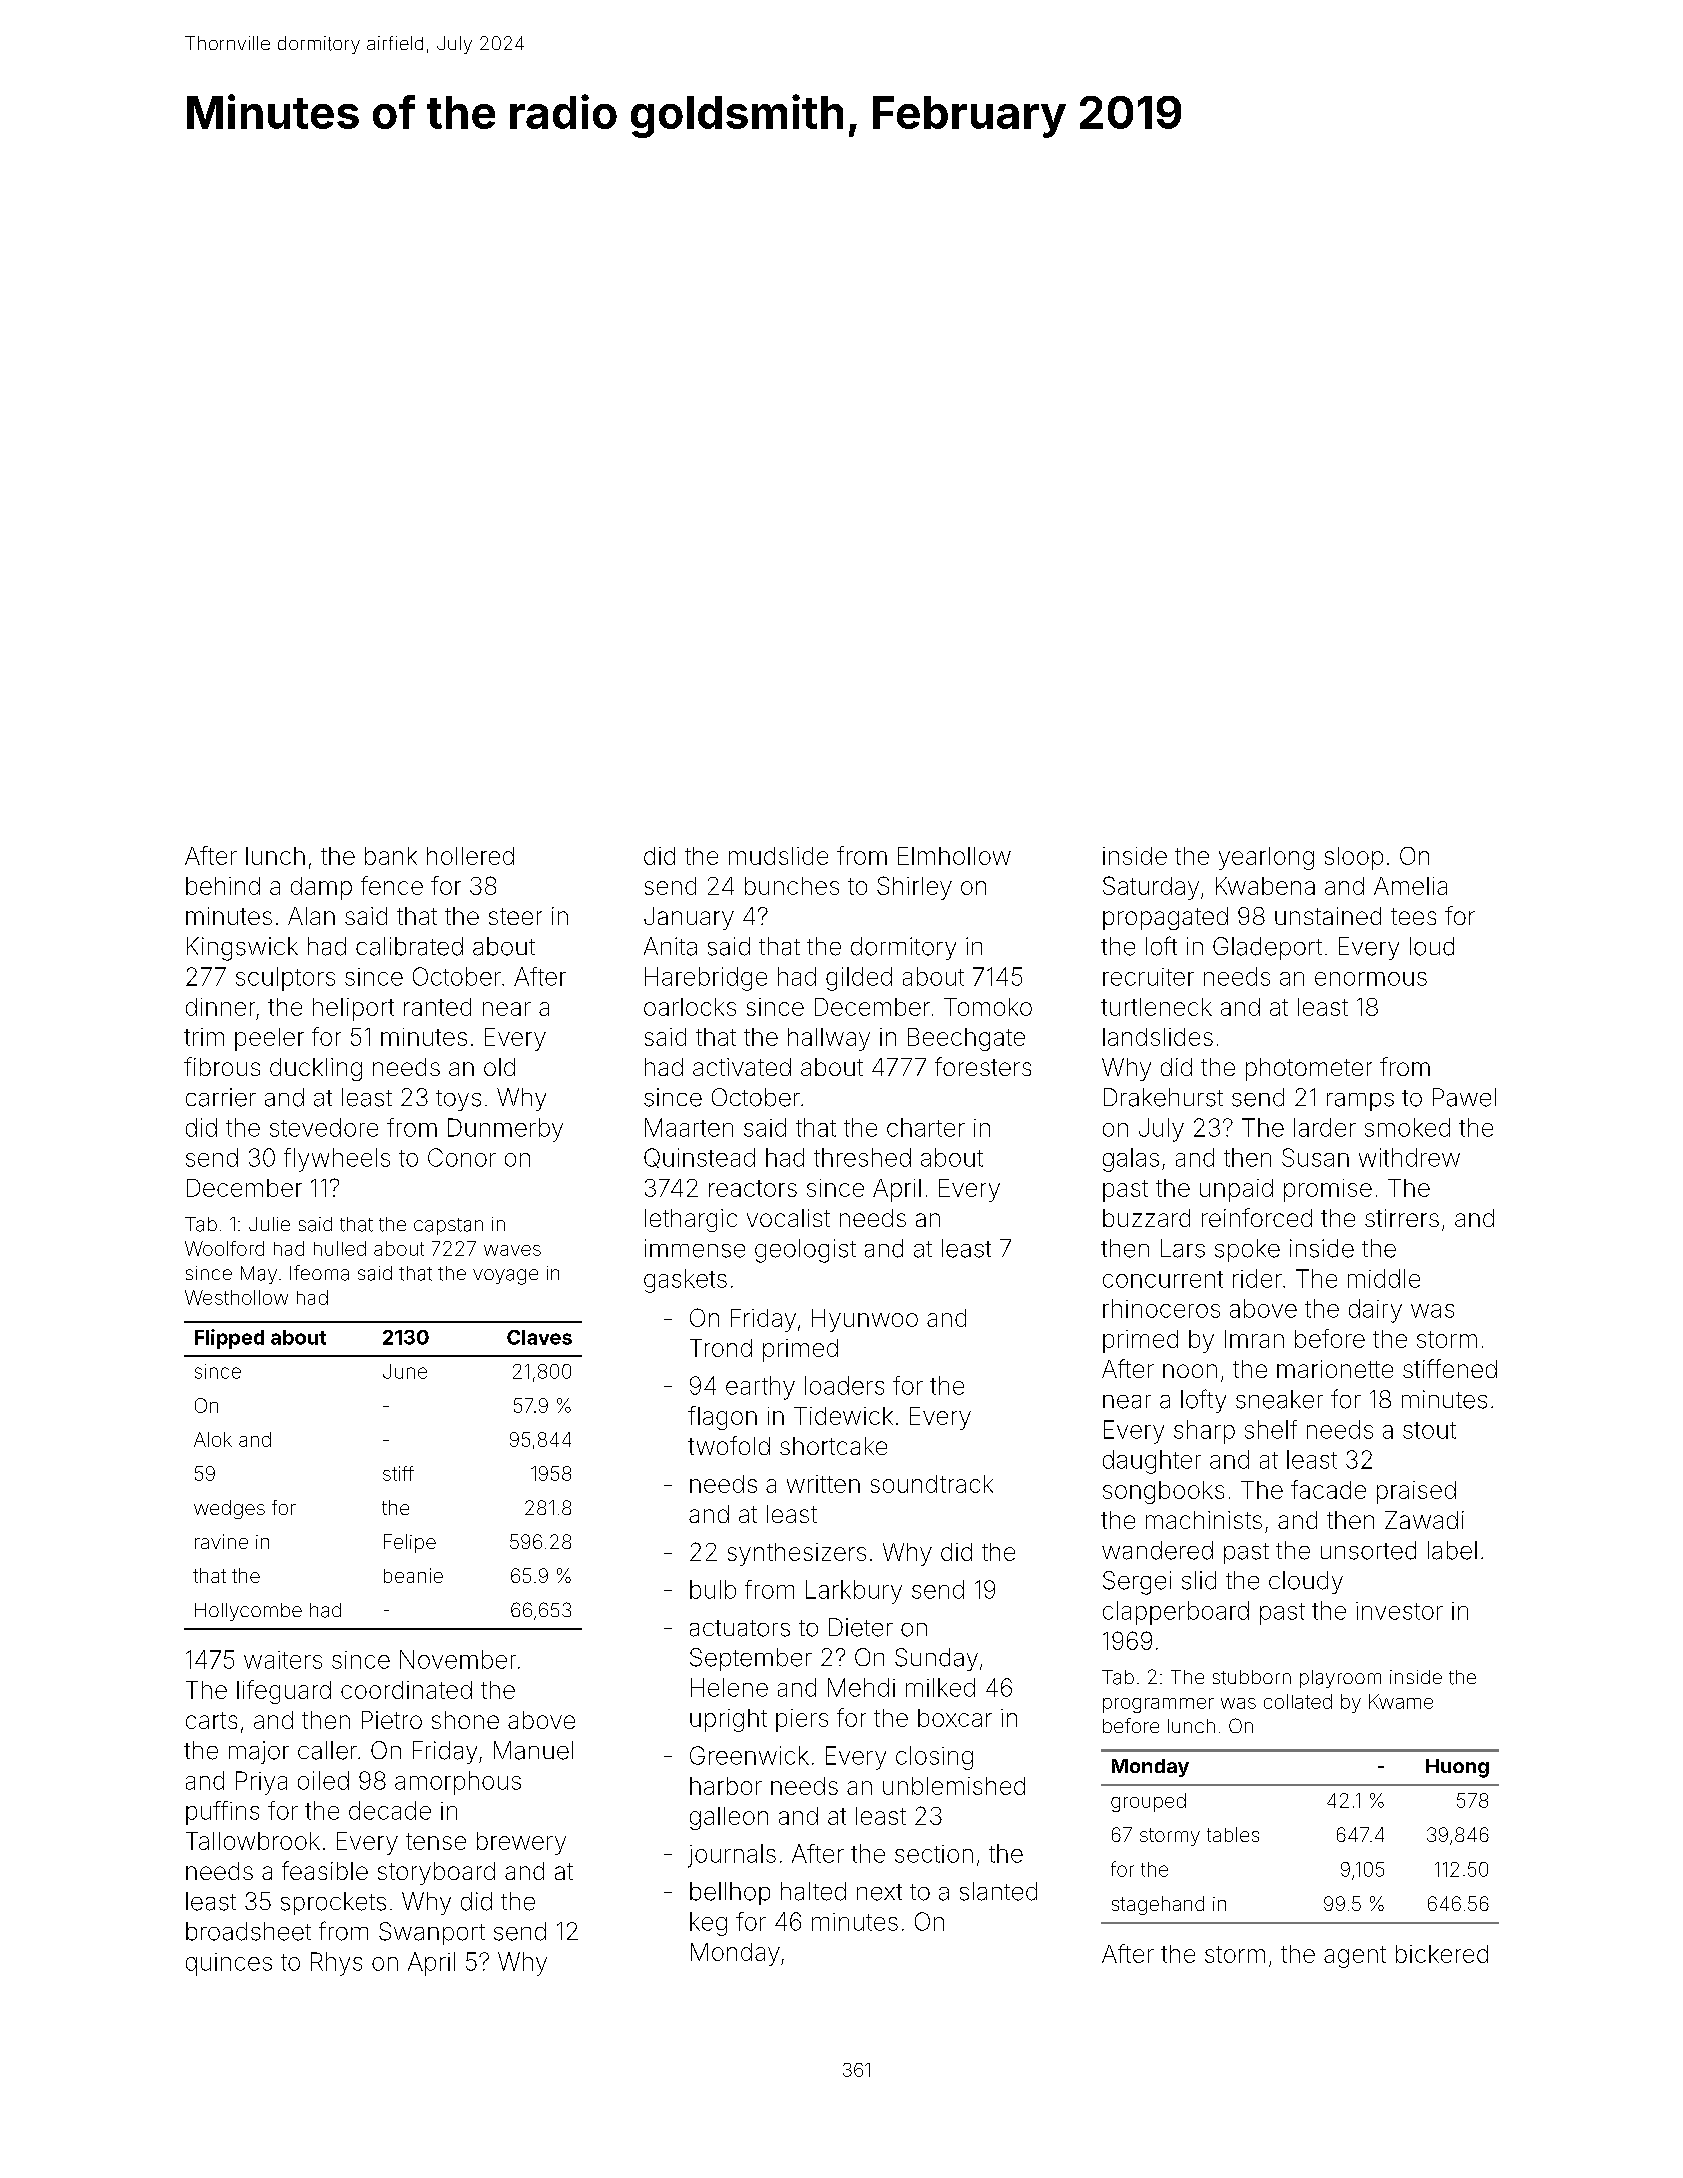 This document has height=2178, width=1683. I want to click on noon, so click(1190, 1371).
